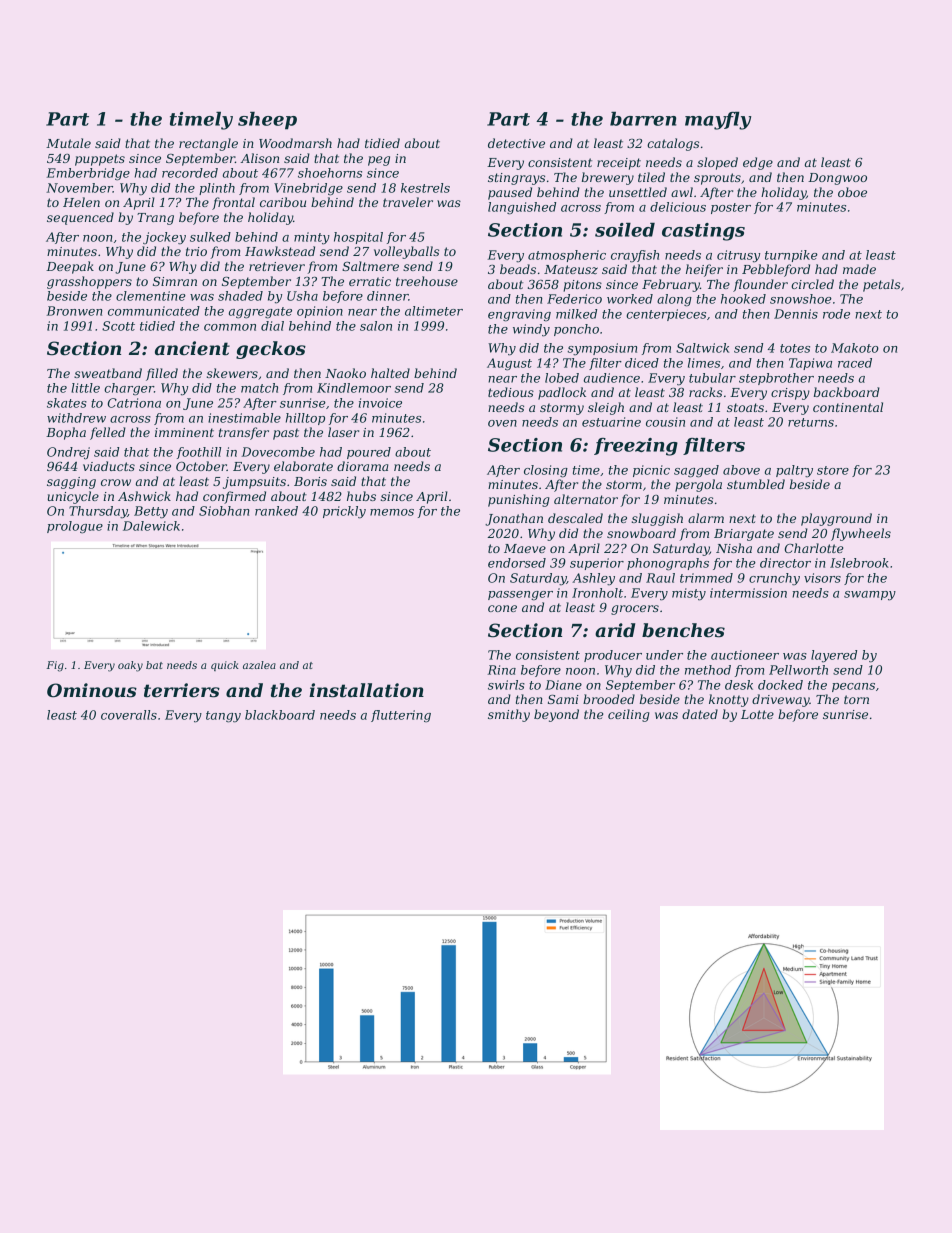  I want to click on languished, so click(522, 208).
